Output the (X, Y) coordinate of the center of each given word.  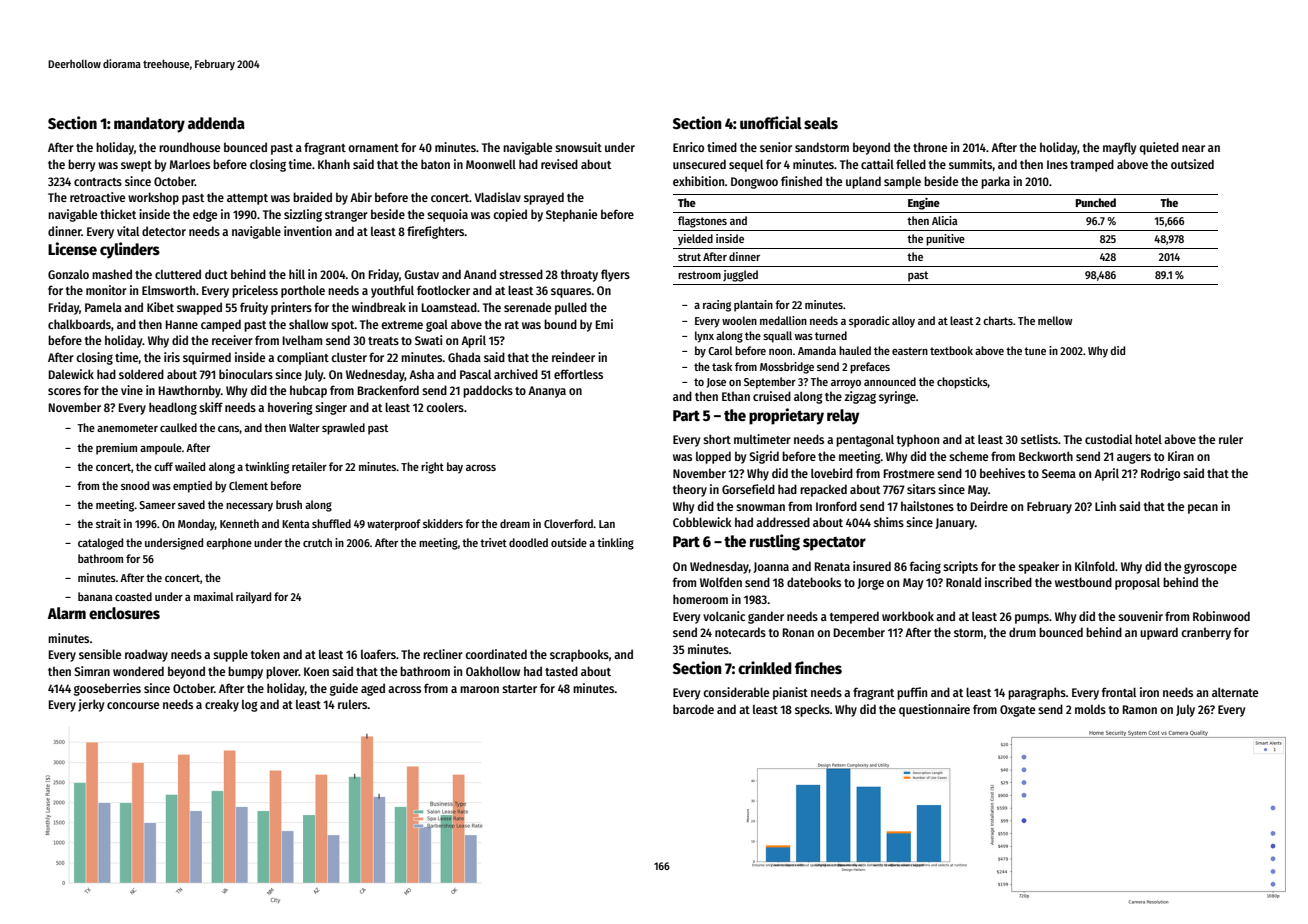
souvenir (1140, 616)
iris (172, 357)
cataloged (100, 544)
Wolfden (721, 582)
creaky (222, 705)
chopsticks (962, 383)
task (722, 366)
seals (821, 123)
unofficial (771, 122)
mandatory (149, 125)
